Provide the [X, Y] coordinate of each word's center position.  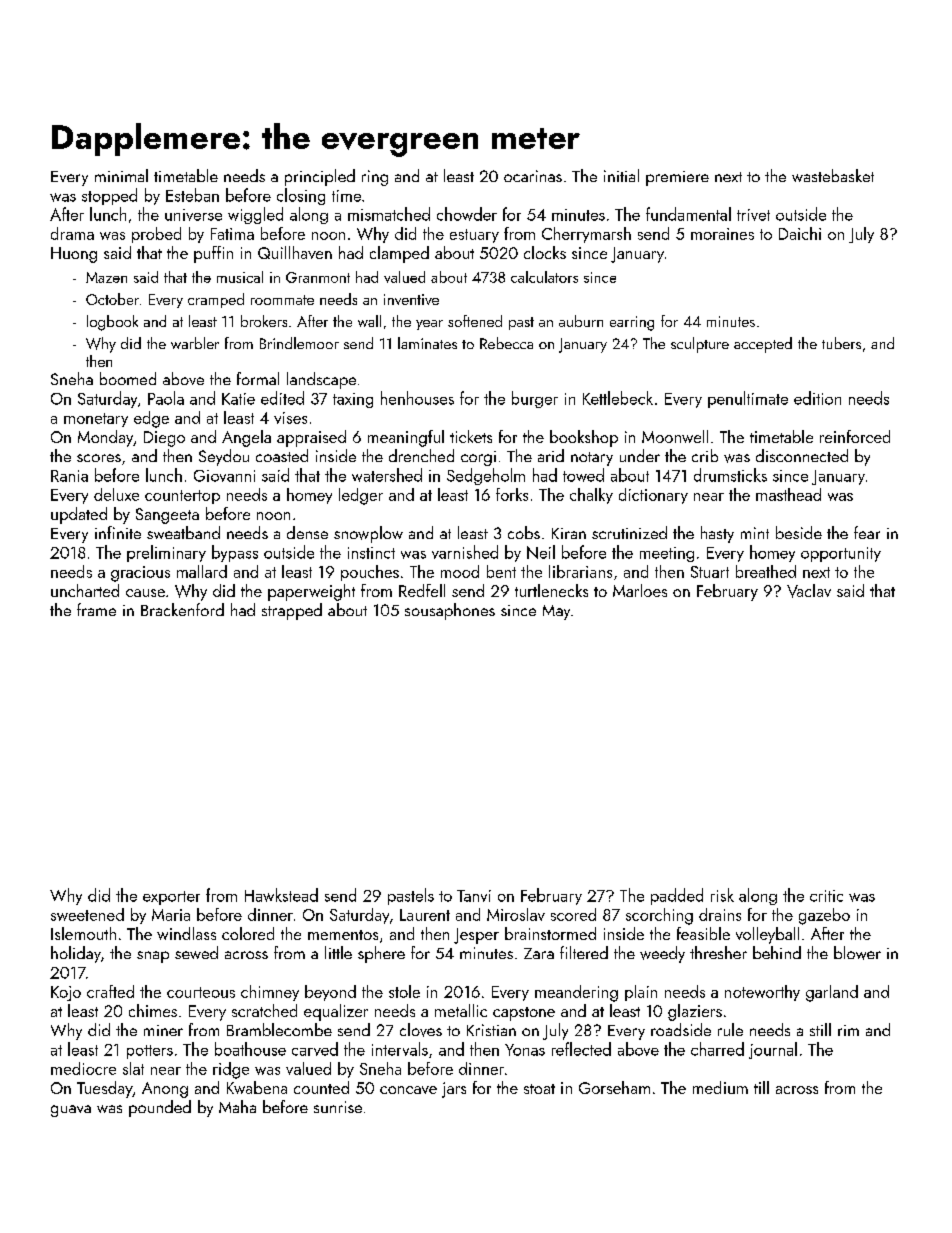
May [556, 612]
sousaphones [450, 611]
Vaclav [809, 591]
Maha [237, 1106]
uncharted [85, 590]
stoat [539, 1089]
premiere [677, 178]
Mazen [106, 277]
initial [621, 175]
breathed [766, 571]
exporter [171, 898]
